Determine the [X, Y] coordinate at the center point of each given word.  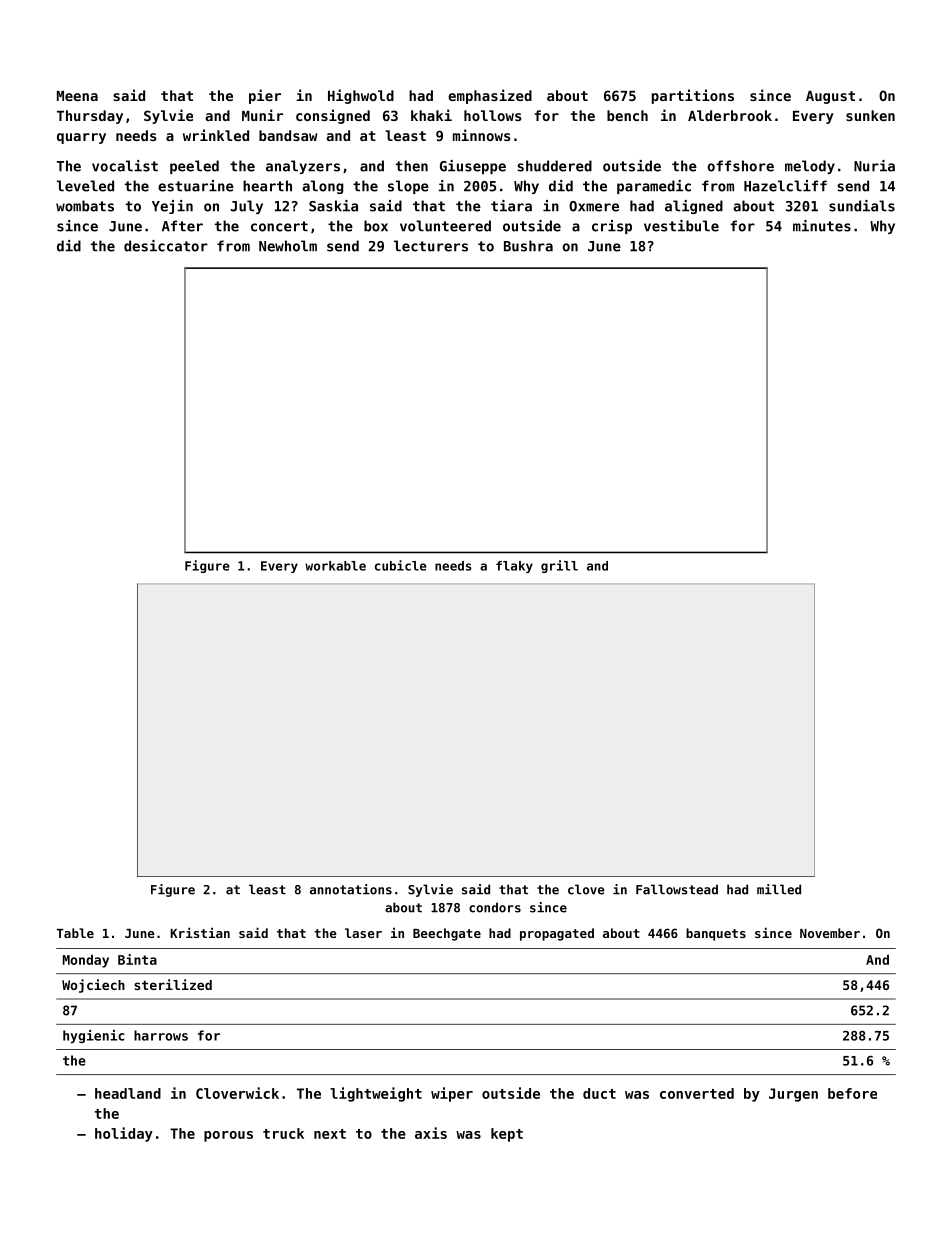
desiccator [166, 246]
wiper [452, 1094]
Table [75, 933]
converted [697, 1093]
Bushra [528, 246]
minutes [822, 226]
